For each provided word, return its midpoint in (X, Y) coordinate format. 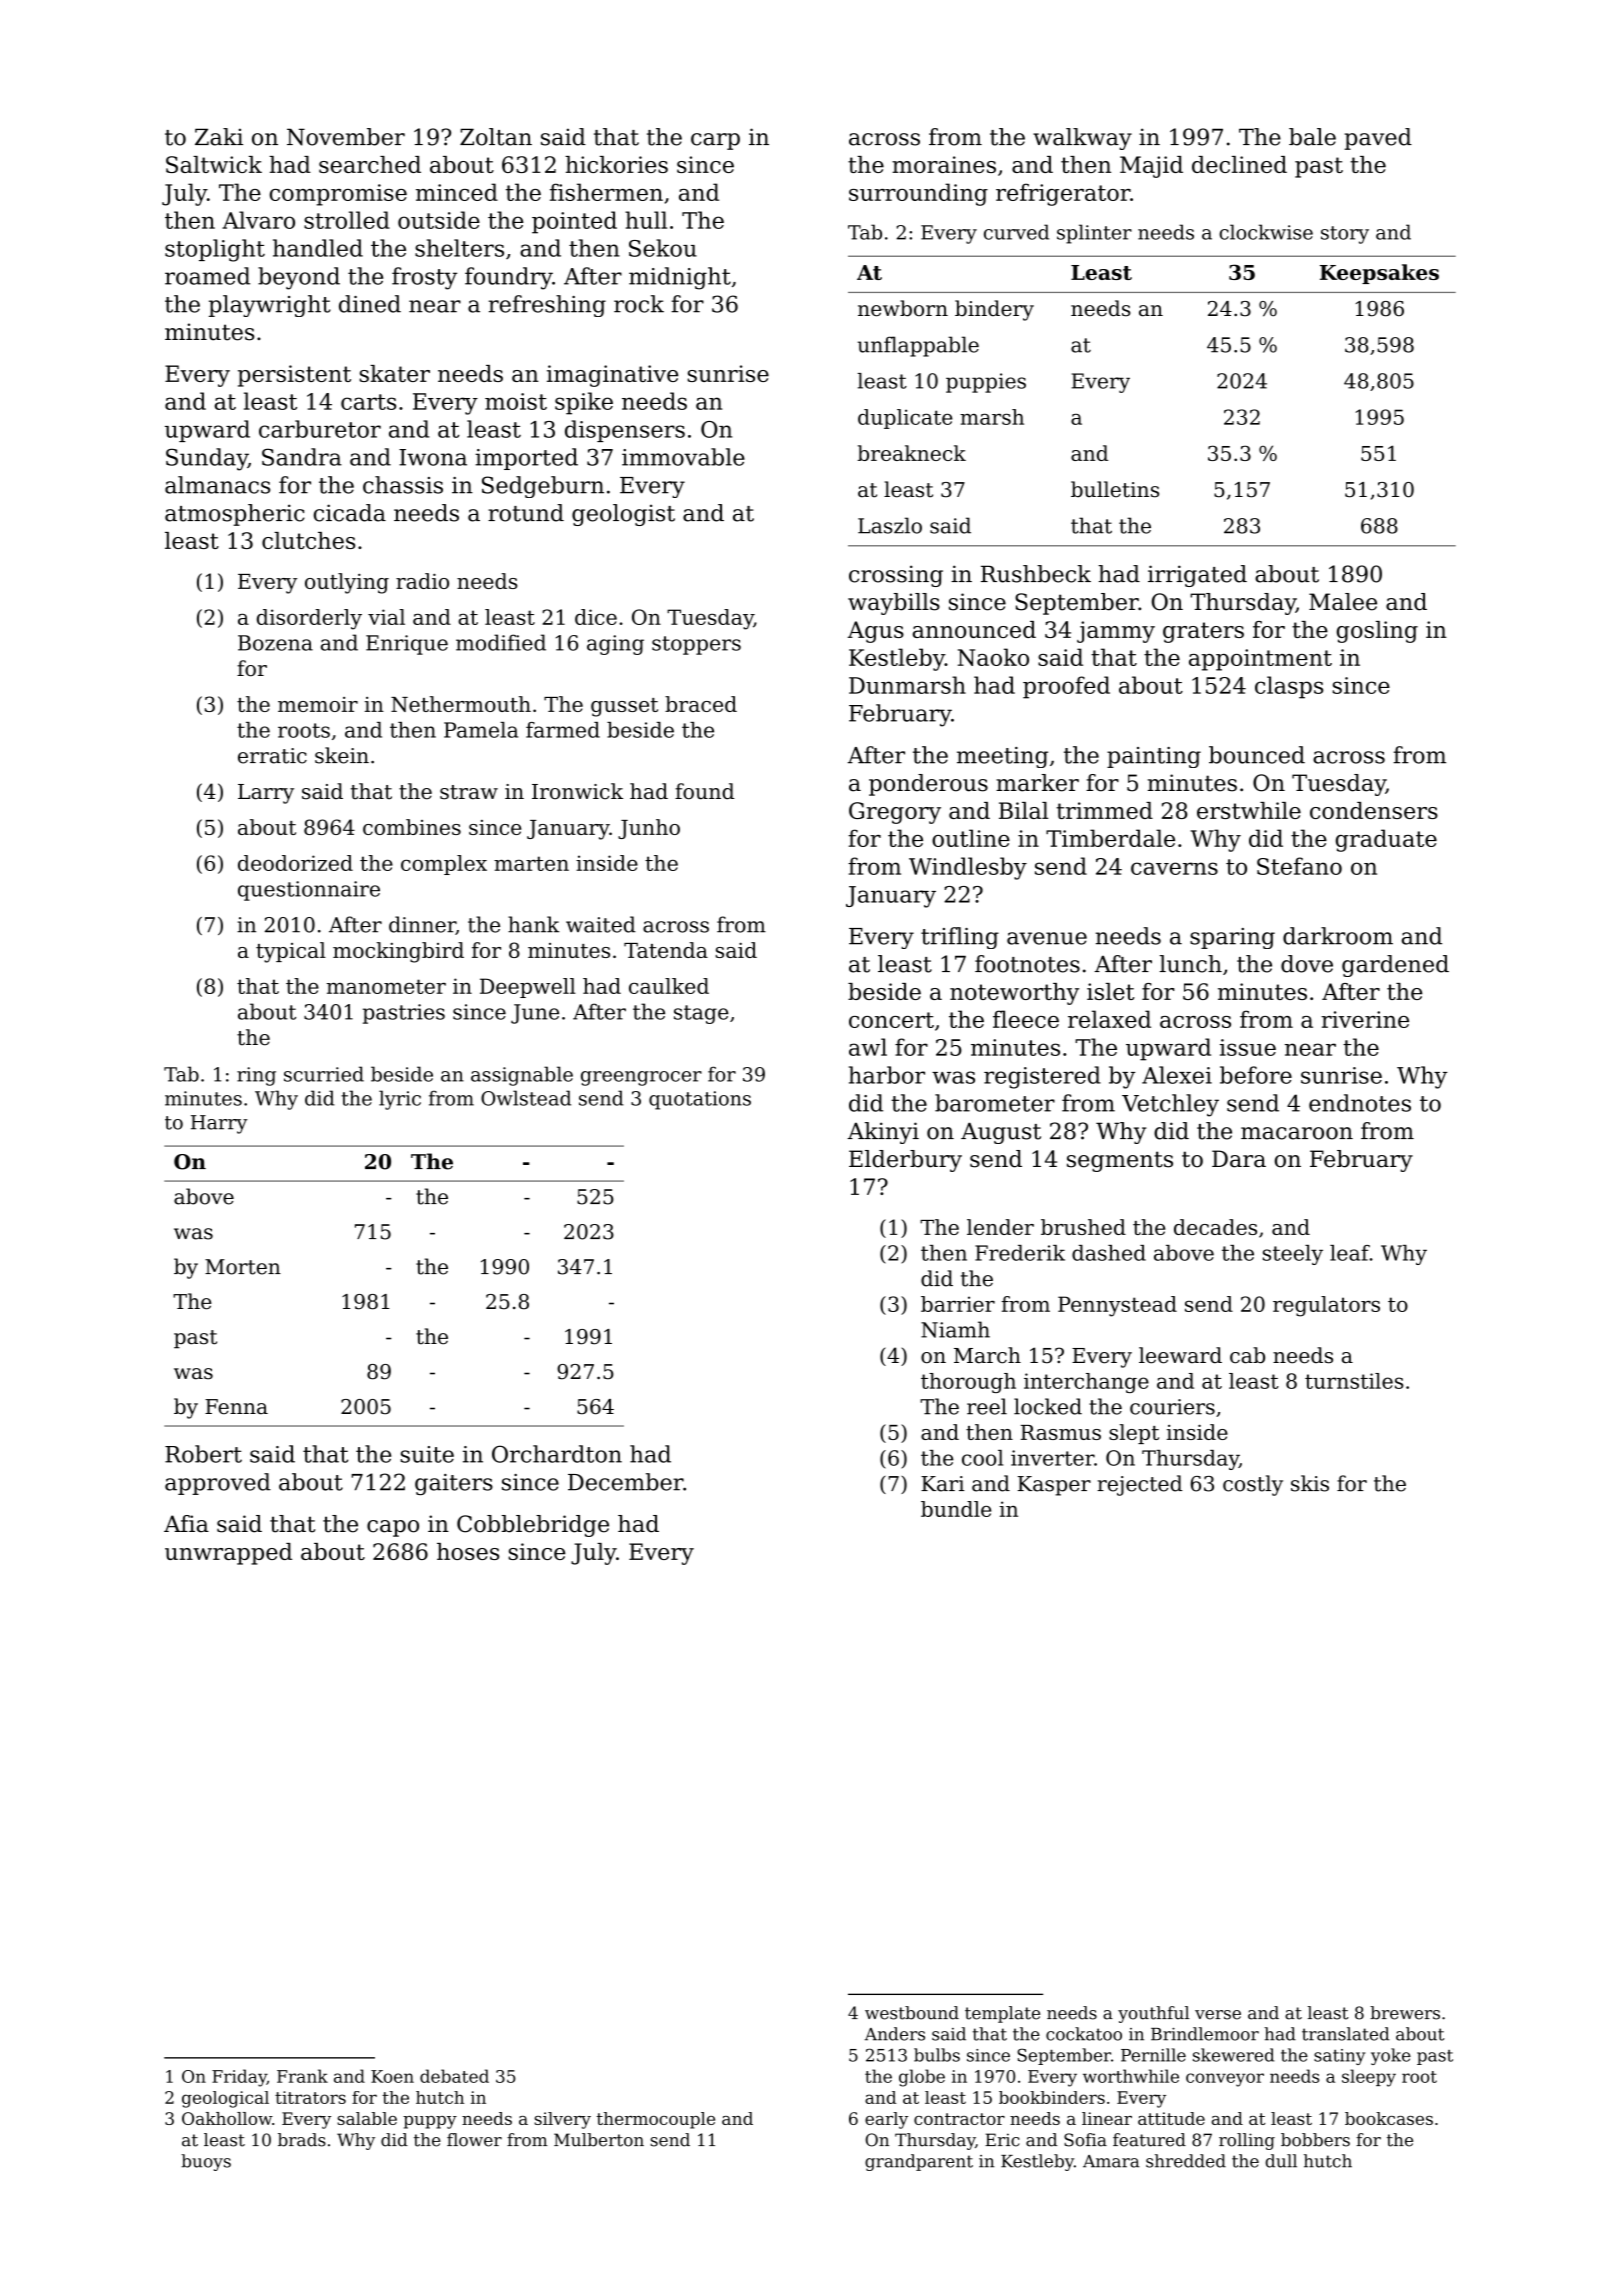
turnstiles (1354, 1381)
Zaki (219, 137)
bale (1312, 137)
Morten (243, 1267)
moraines (944, 164)
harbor (887, 1075)
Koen (392, 2076)
